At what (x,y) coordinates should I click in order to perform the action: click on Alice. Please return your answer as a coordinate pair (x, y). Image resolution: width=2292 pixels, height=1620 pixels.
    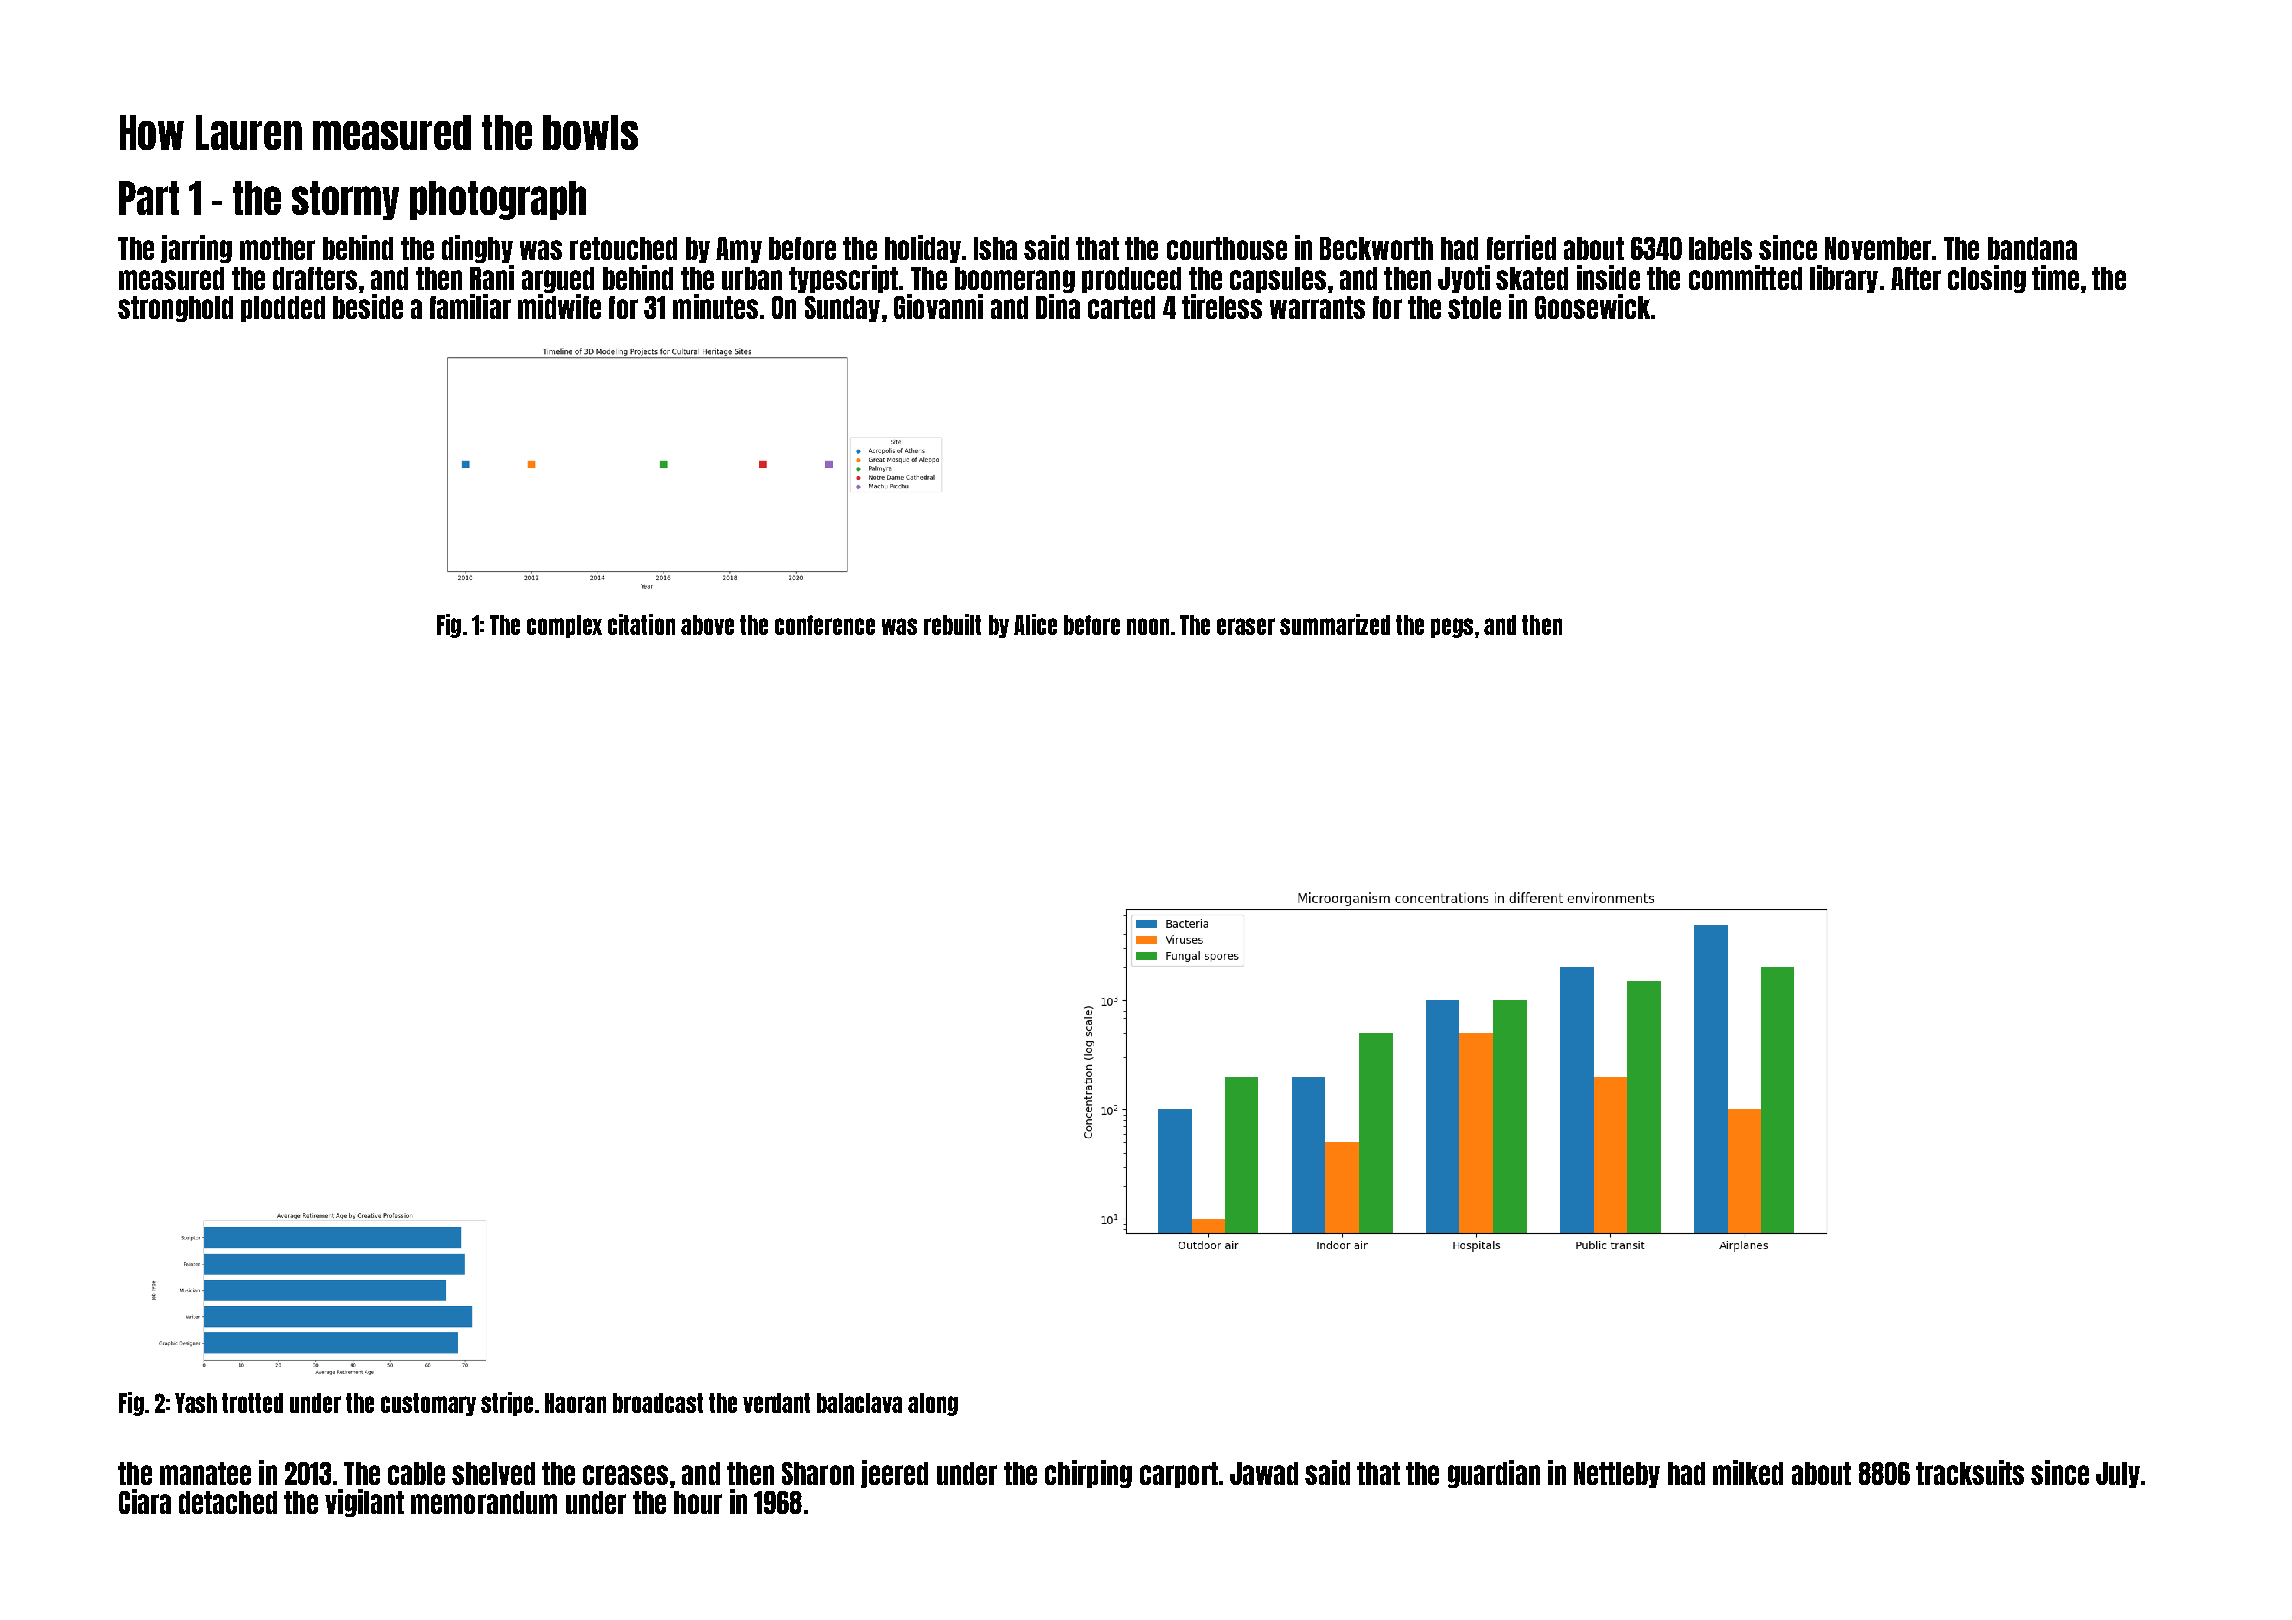
    Looking at the image, I should click on (1035, 624).
